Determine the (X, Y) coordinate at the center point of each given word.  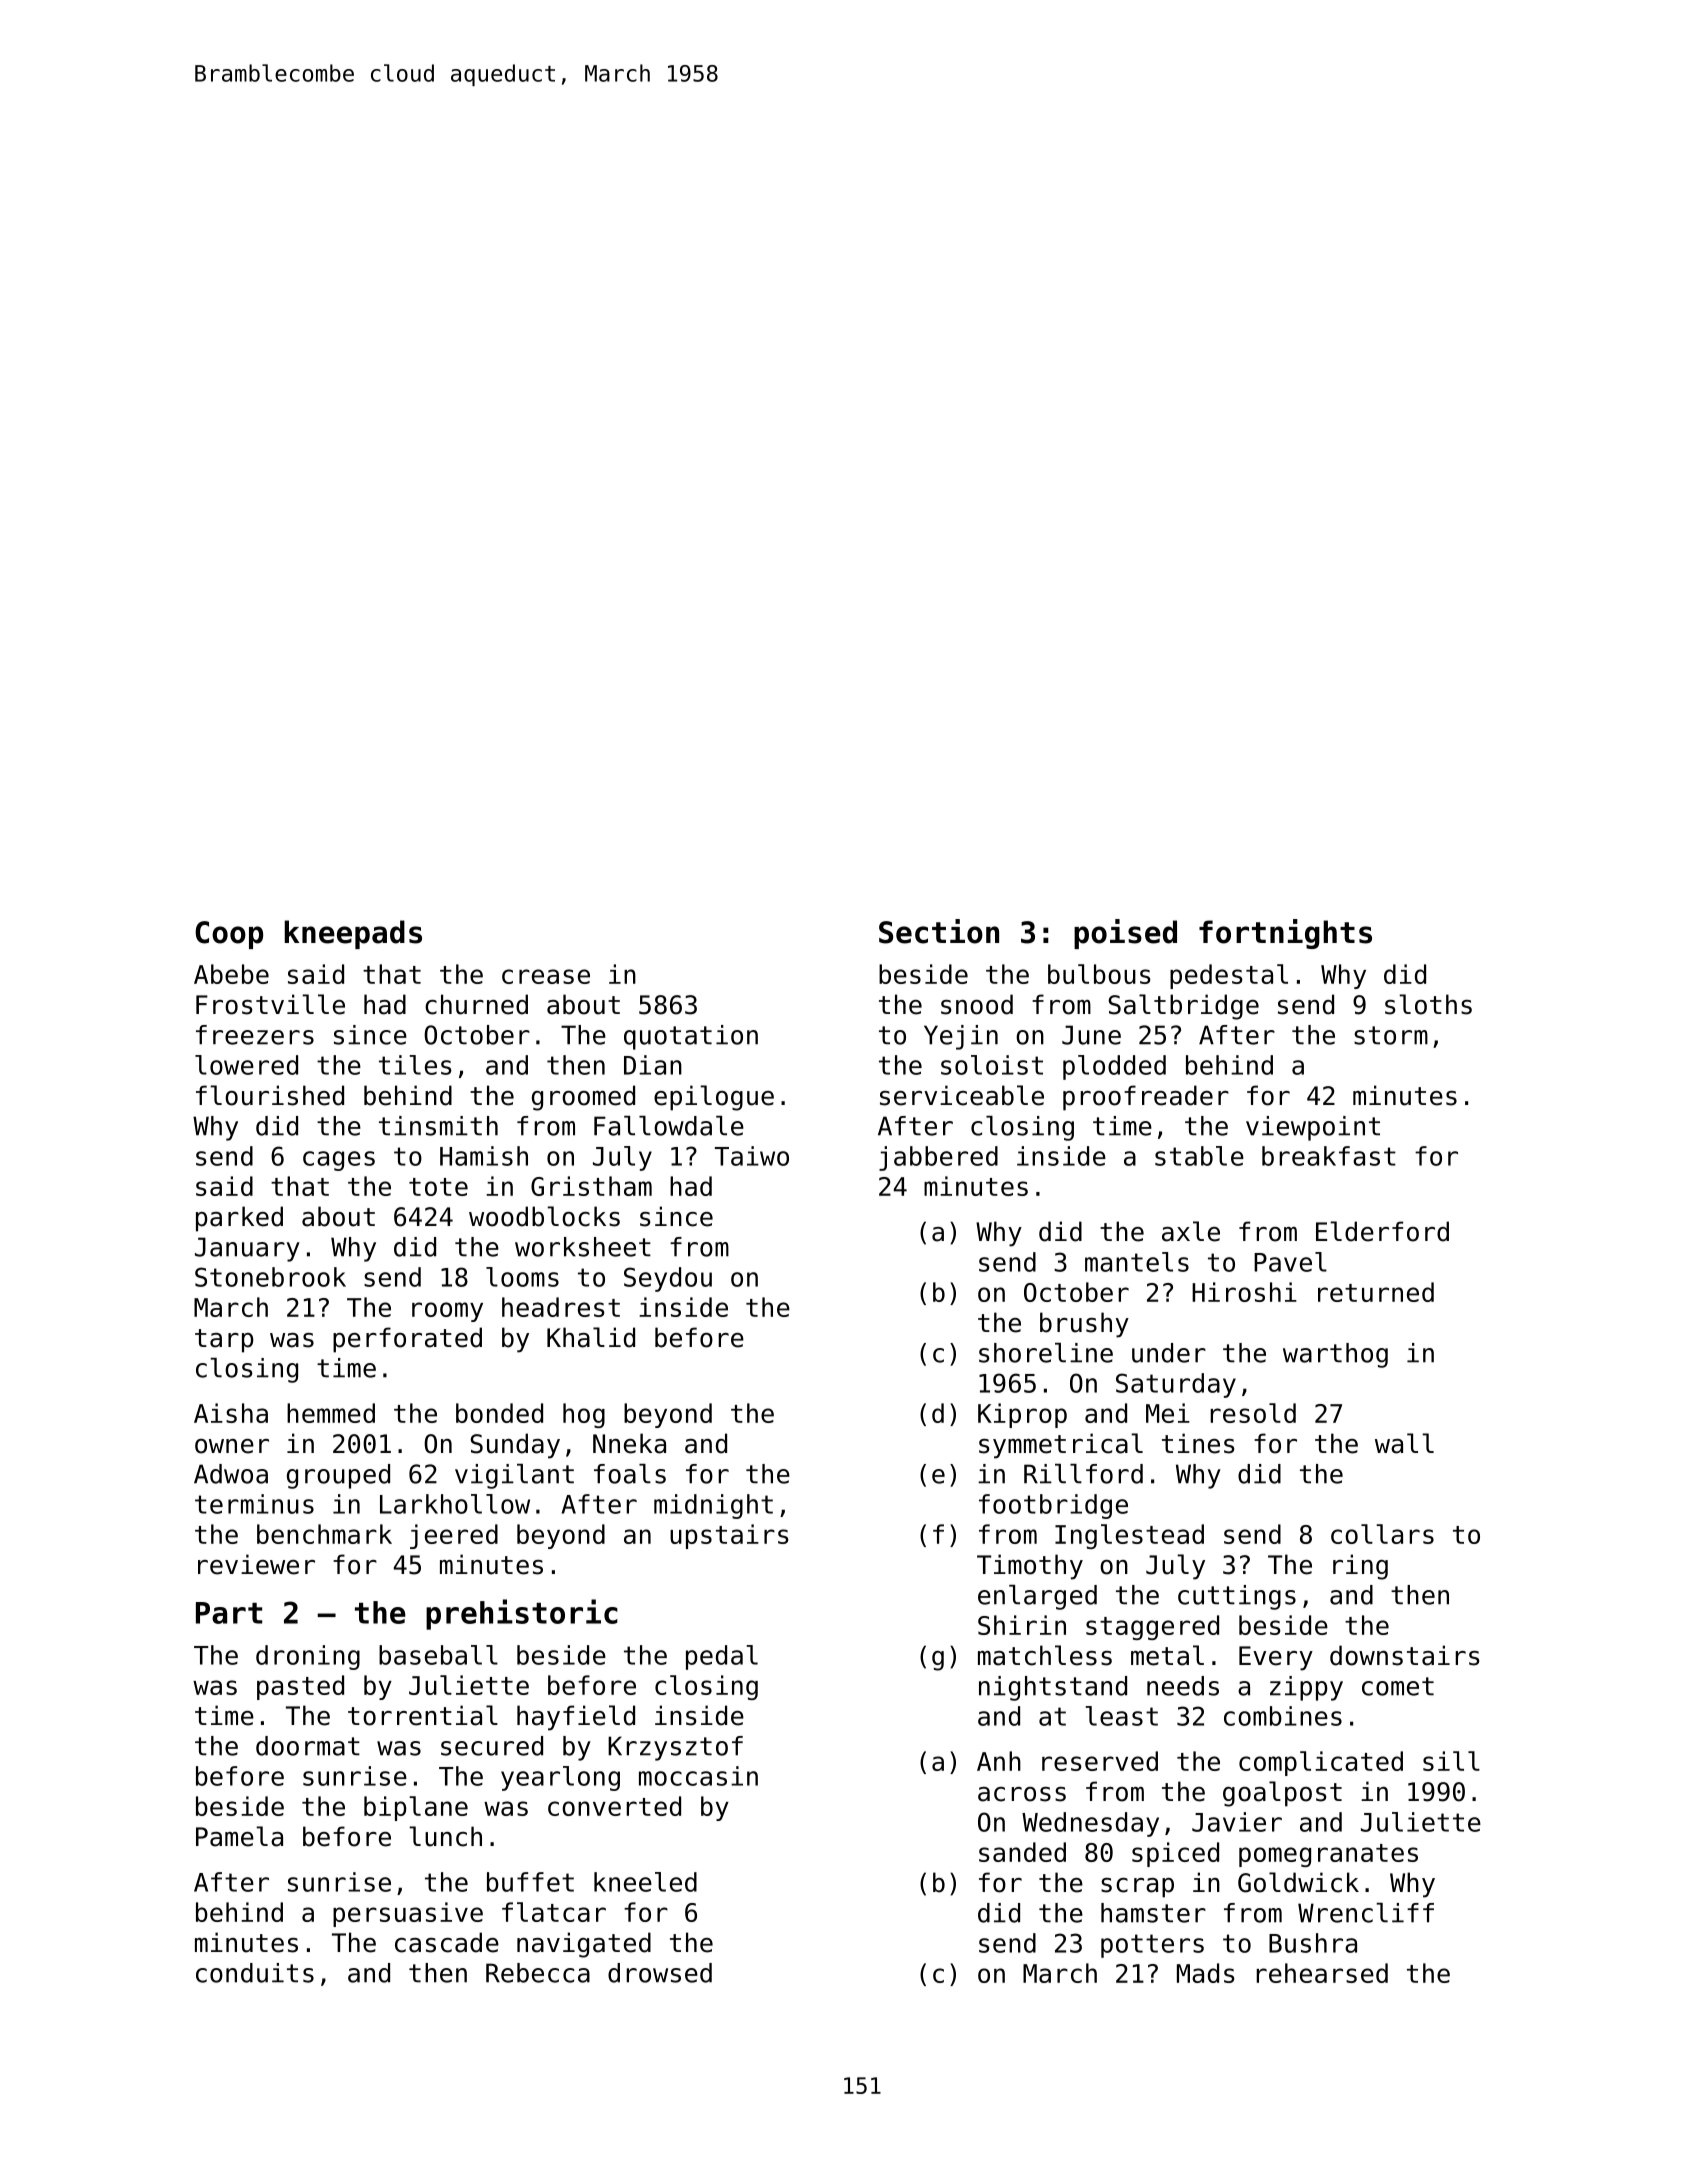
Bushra (1313, 1943)
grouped (338, 1476)
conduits (255, 1973)
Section (939, 931)
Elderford (1382, 1231)
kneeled (645, 1882)
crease (546, 976)
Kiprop (1022, 1415)
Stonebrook (270, 1277)
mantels (1137, 1262)
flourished (270, 1095)
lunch (445, 1836)
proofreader (1146, 1098)
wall (1404, 1443)
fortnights (1285, 934)
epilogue (714, 1098)
